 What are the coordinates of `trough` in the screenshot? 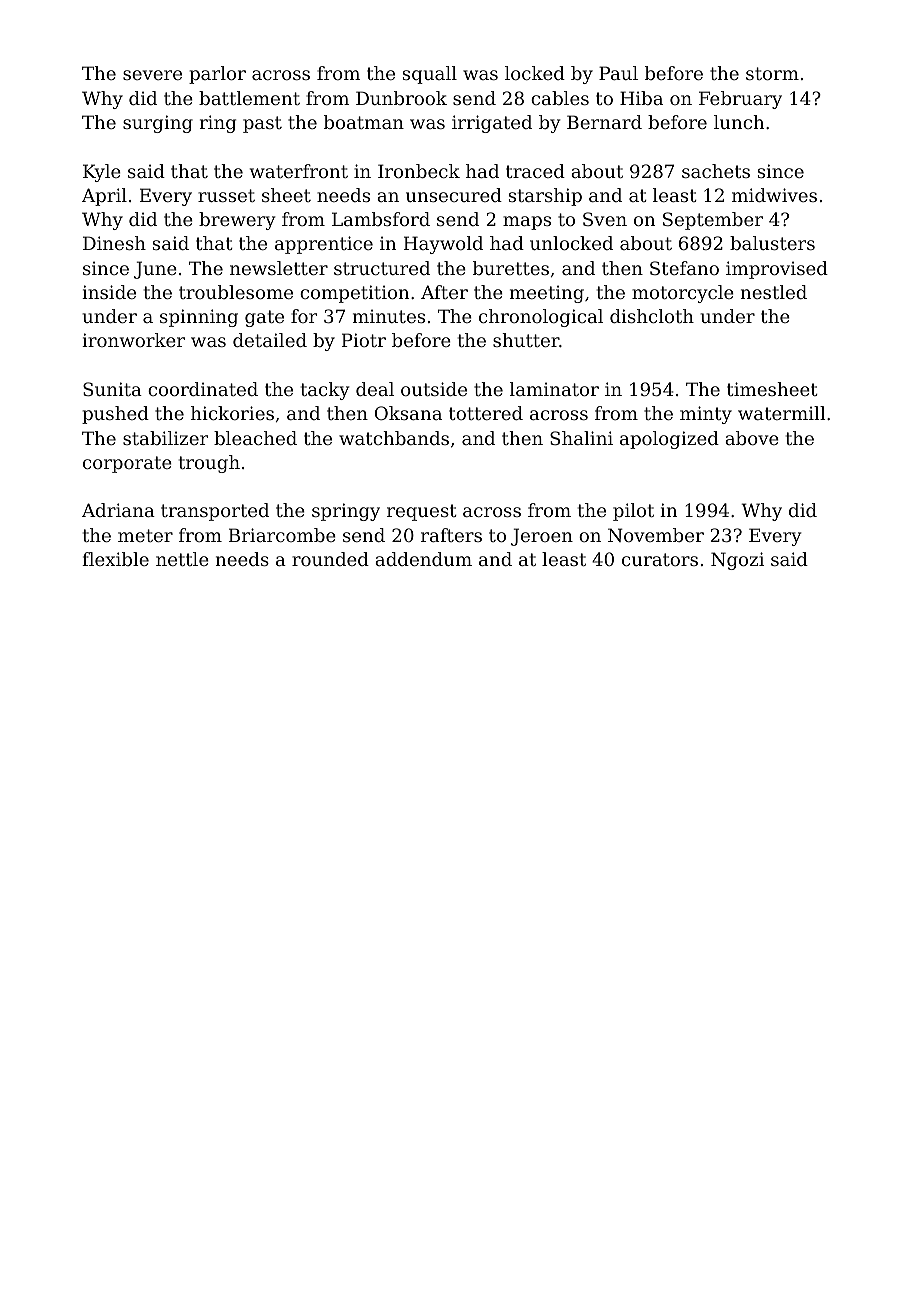 It's located at (209, 464).
